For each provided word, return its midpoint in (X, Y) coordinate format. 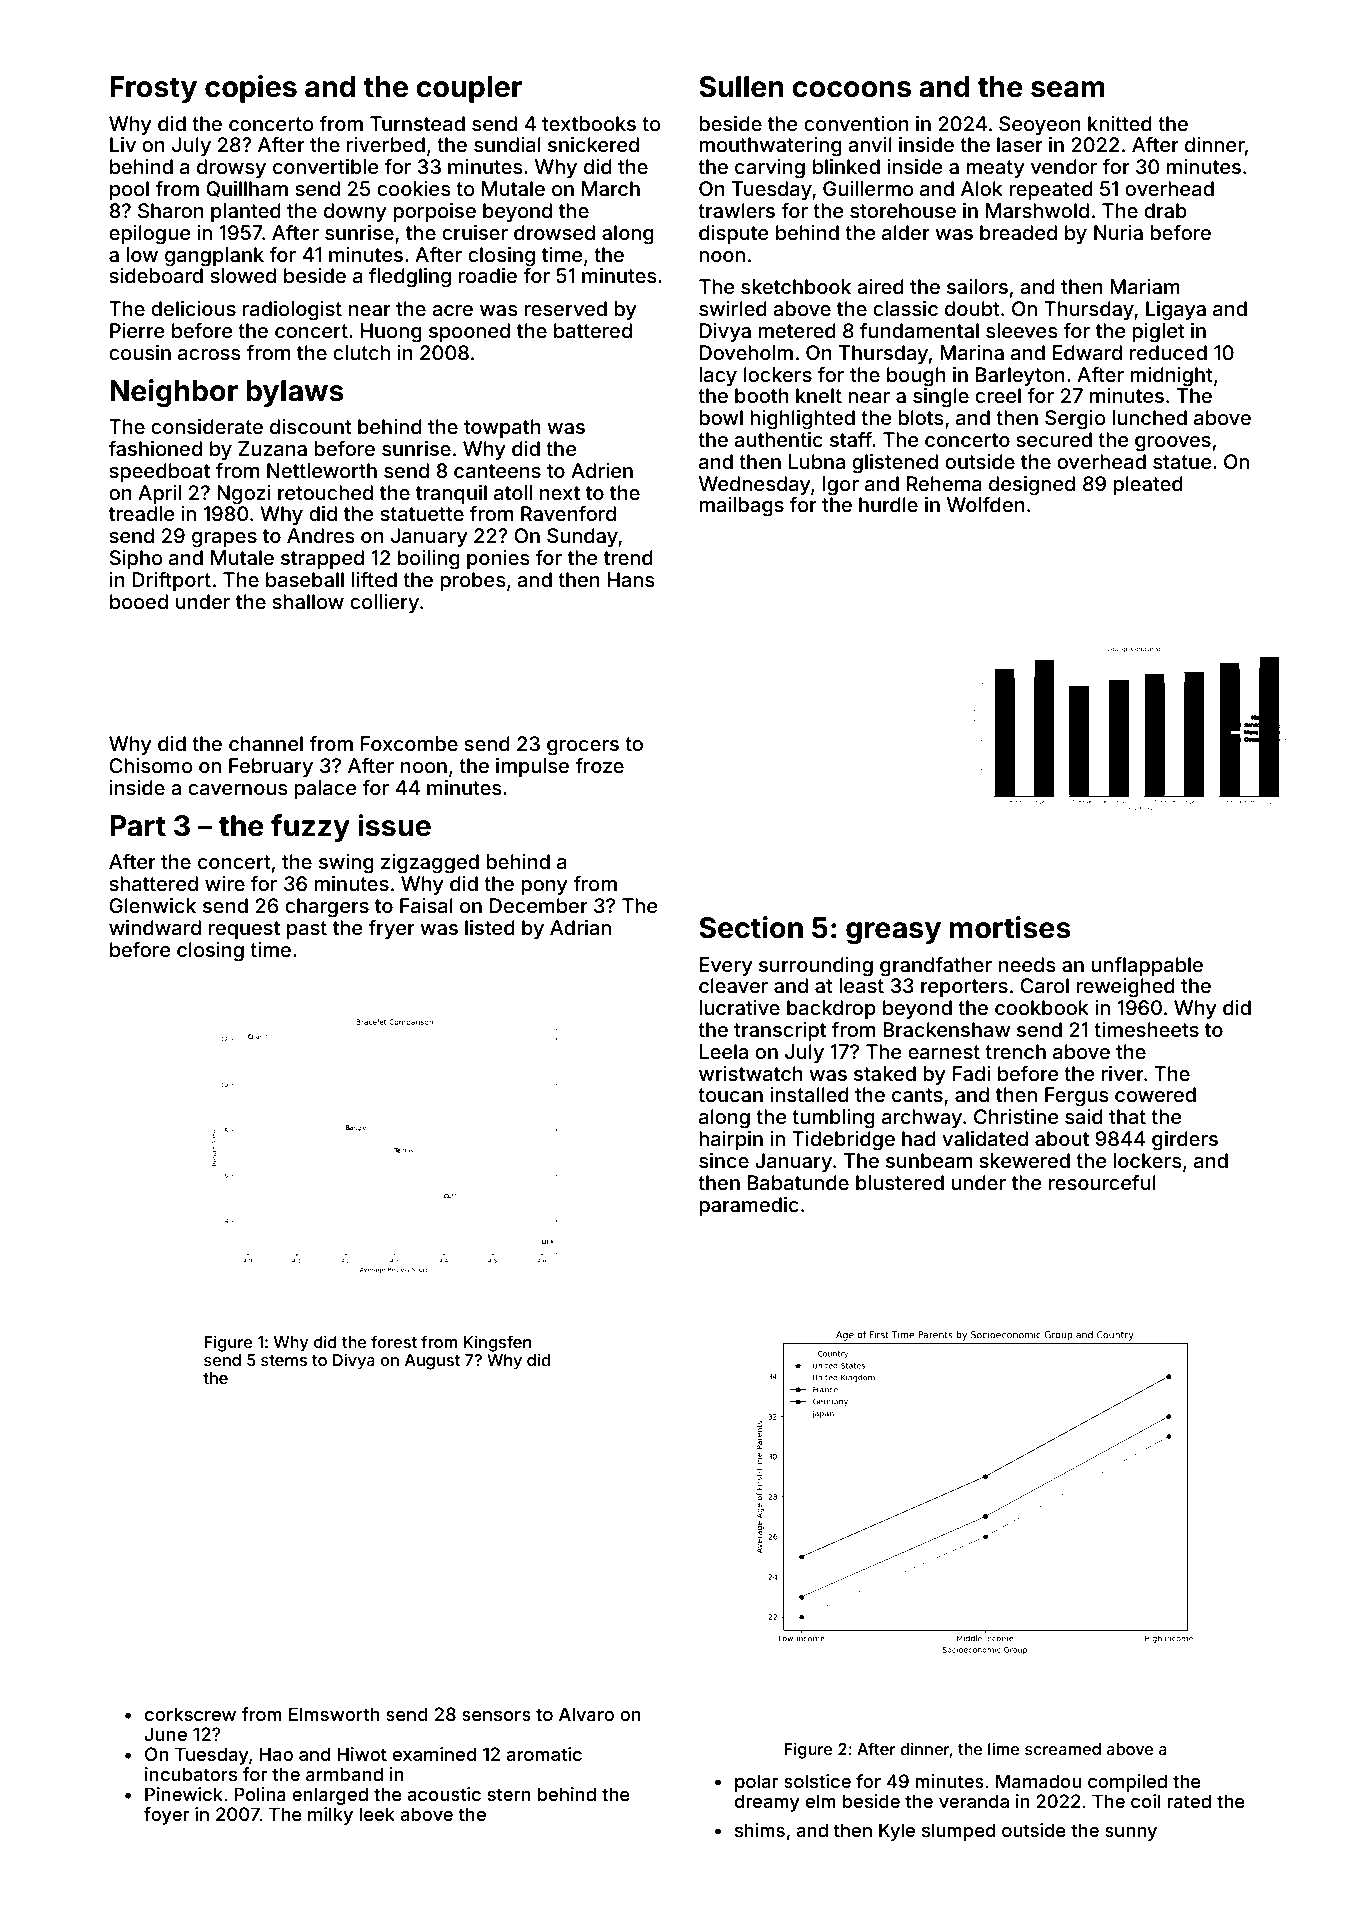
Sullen (741, 87)
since (724, 1160)
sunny (1131, 1834)
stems (284, 1360)
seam (1068, 89)
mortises (1010, 927)
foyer (166, 1816)
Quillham (247, 189)
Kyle (897, 1832)
